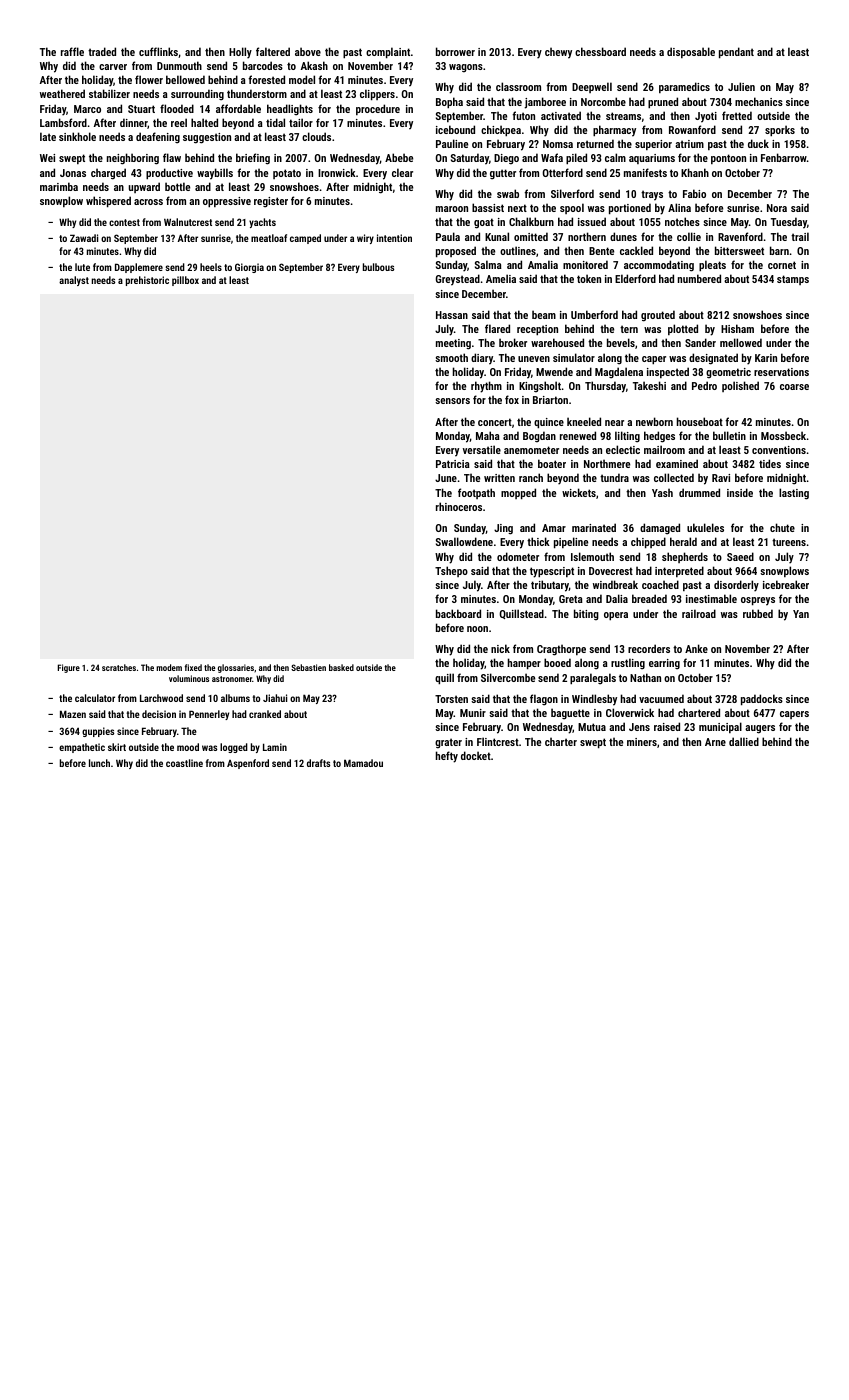  Describe the element at coordinates (600, 51) in the screenshot. I see `chessboard` at that location.
